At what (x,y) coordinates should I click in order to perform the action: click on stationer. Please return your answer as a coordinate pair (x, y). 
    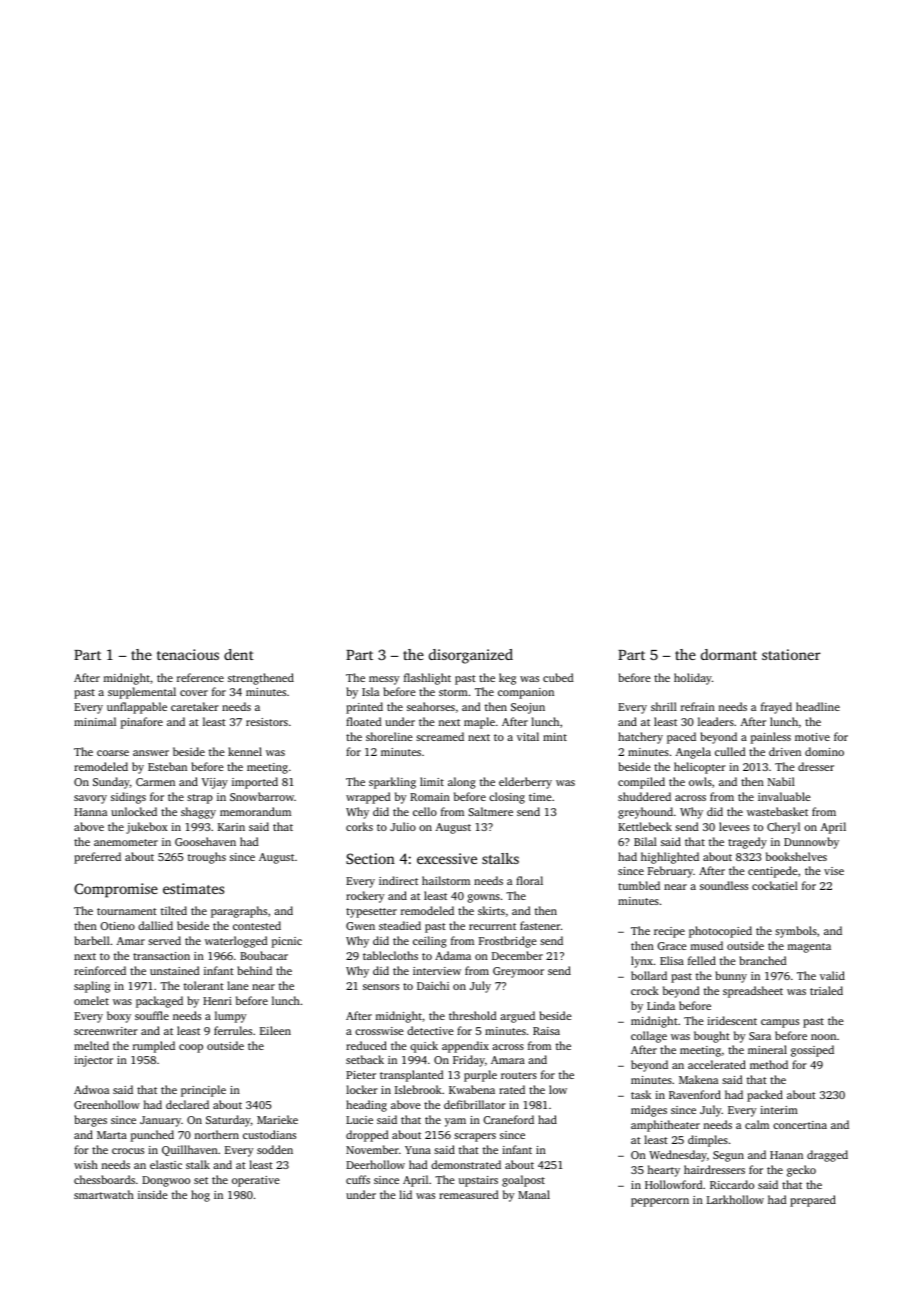
    Looking at the image, I should click on (791, 654).
